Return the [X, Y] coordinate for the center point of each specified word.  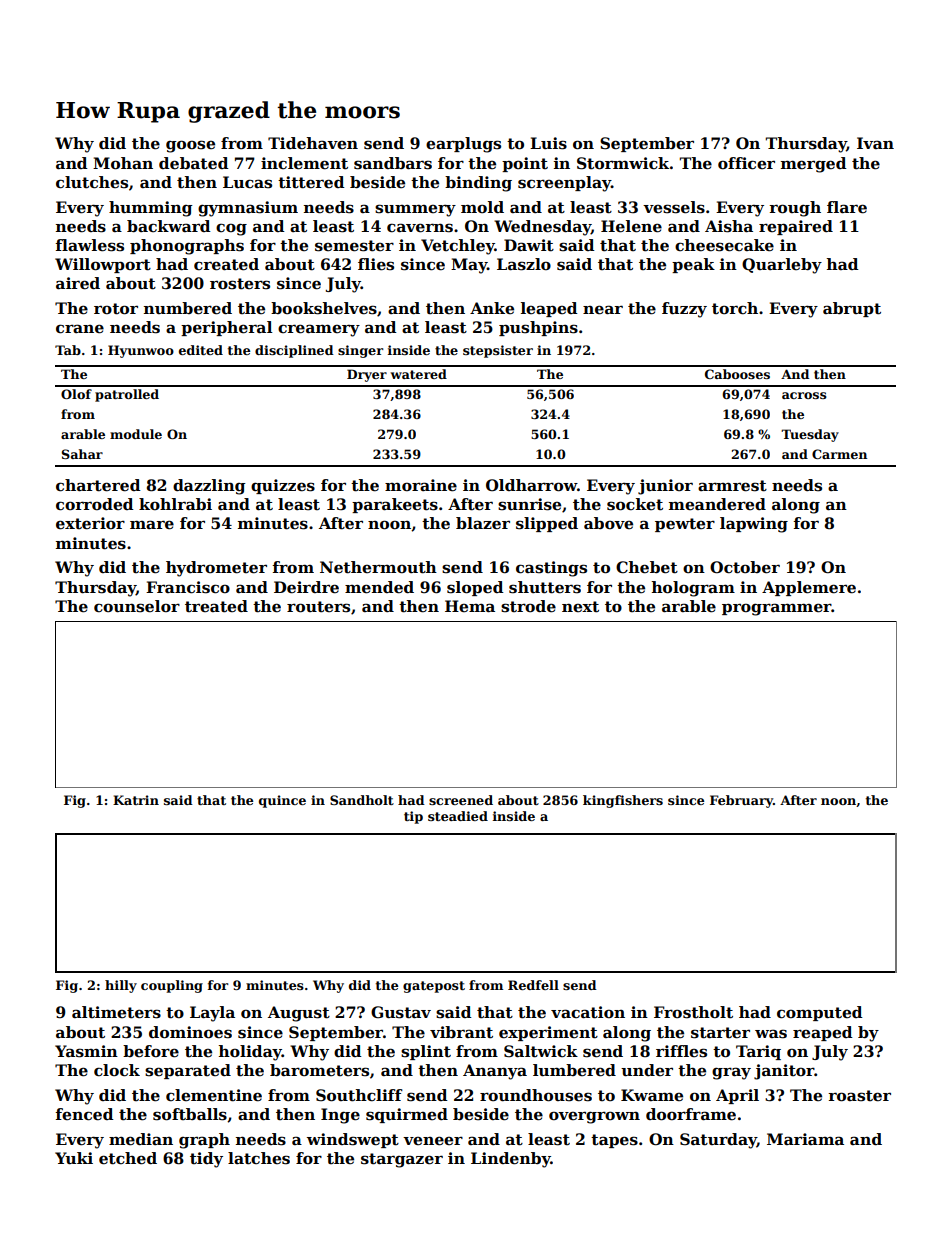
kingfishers [623, 801]
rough [795, 209]
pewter [685, 525]
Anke [492, 308]
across [804, 395]
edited [201, 350]
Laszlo [524, 264]
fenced [84, 1114]
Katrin [136, 800]
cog [231, 229]
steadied [458, 816]
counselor [137, 606]
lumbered [574, 1070]
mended [379, 587]
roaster [859, 1096]
